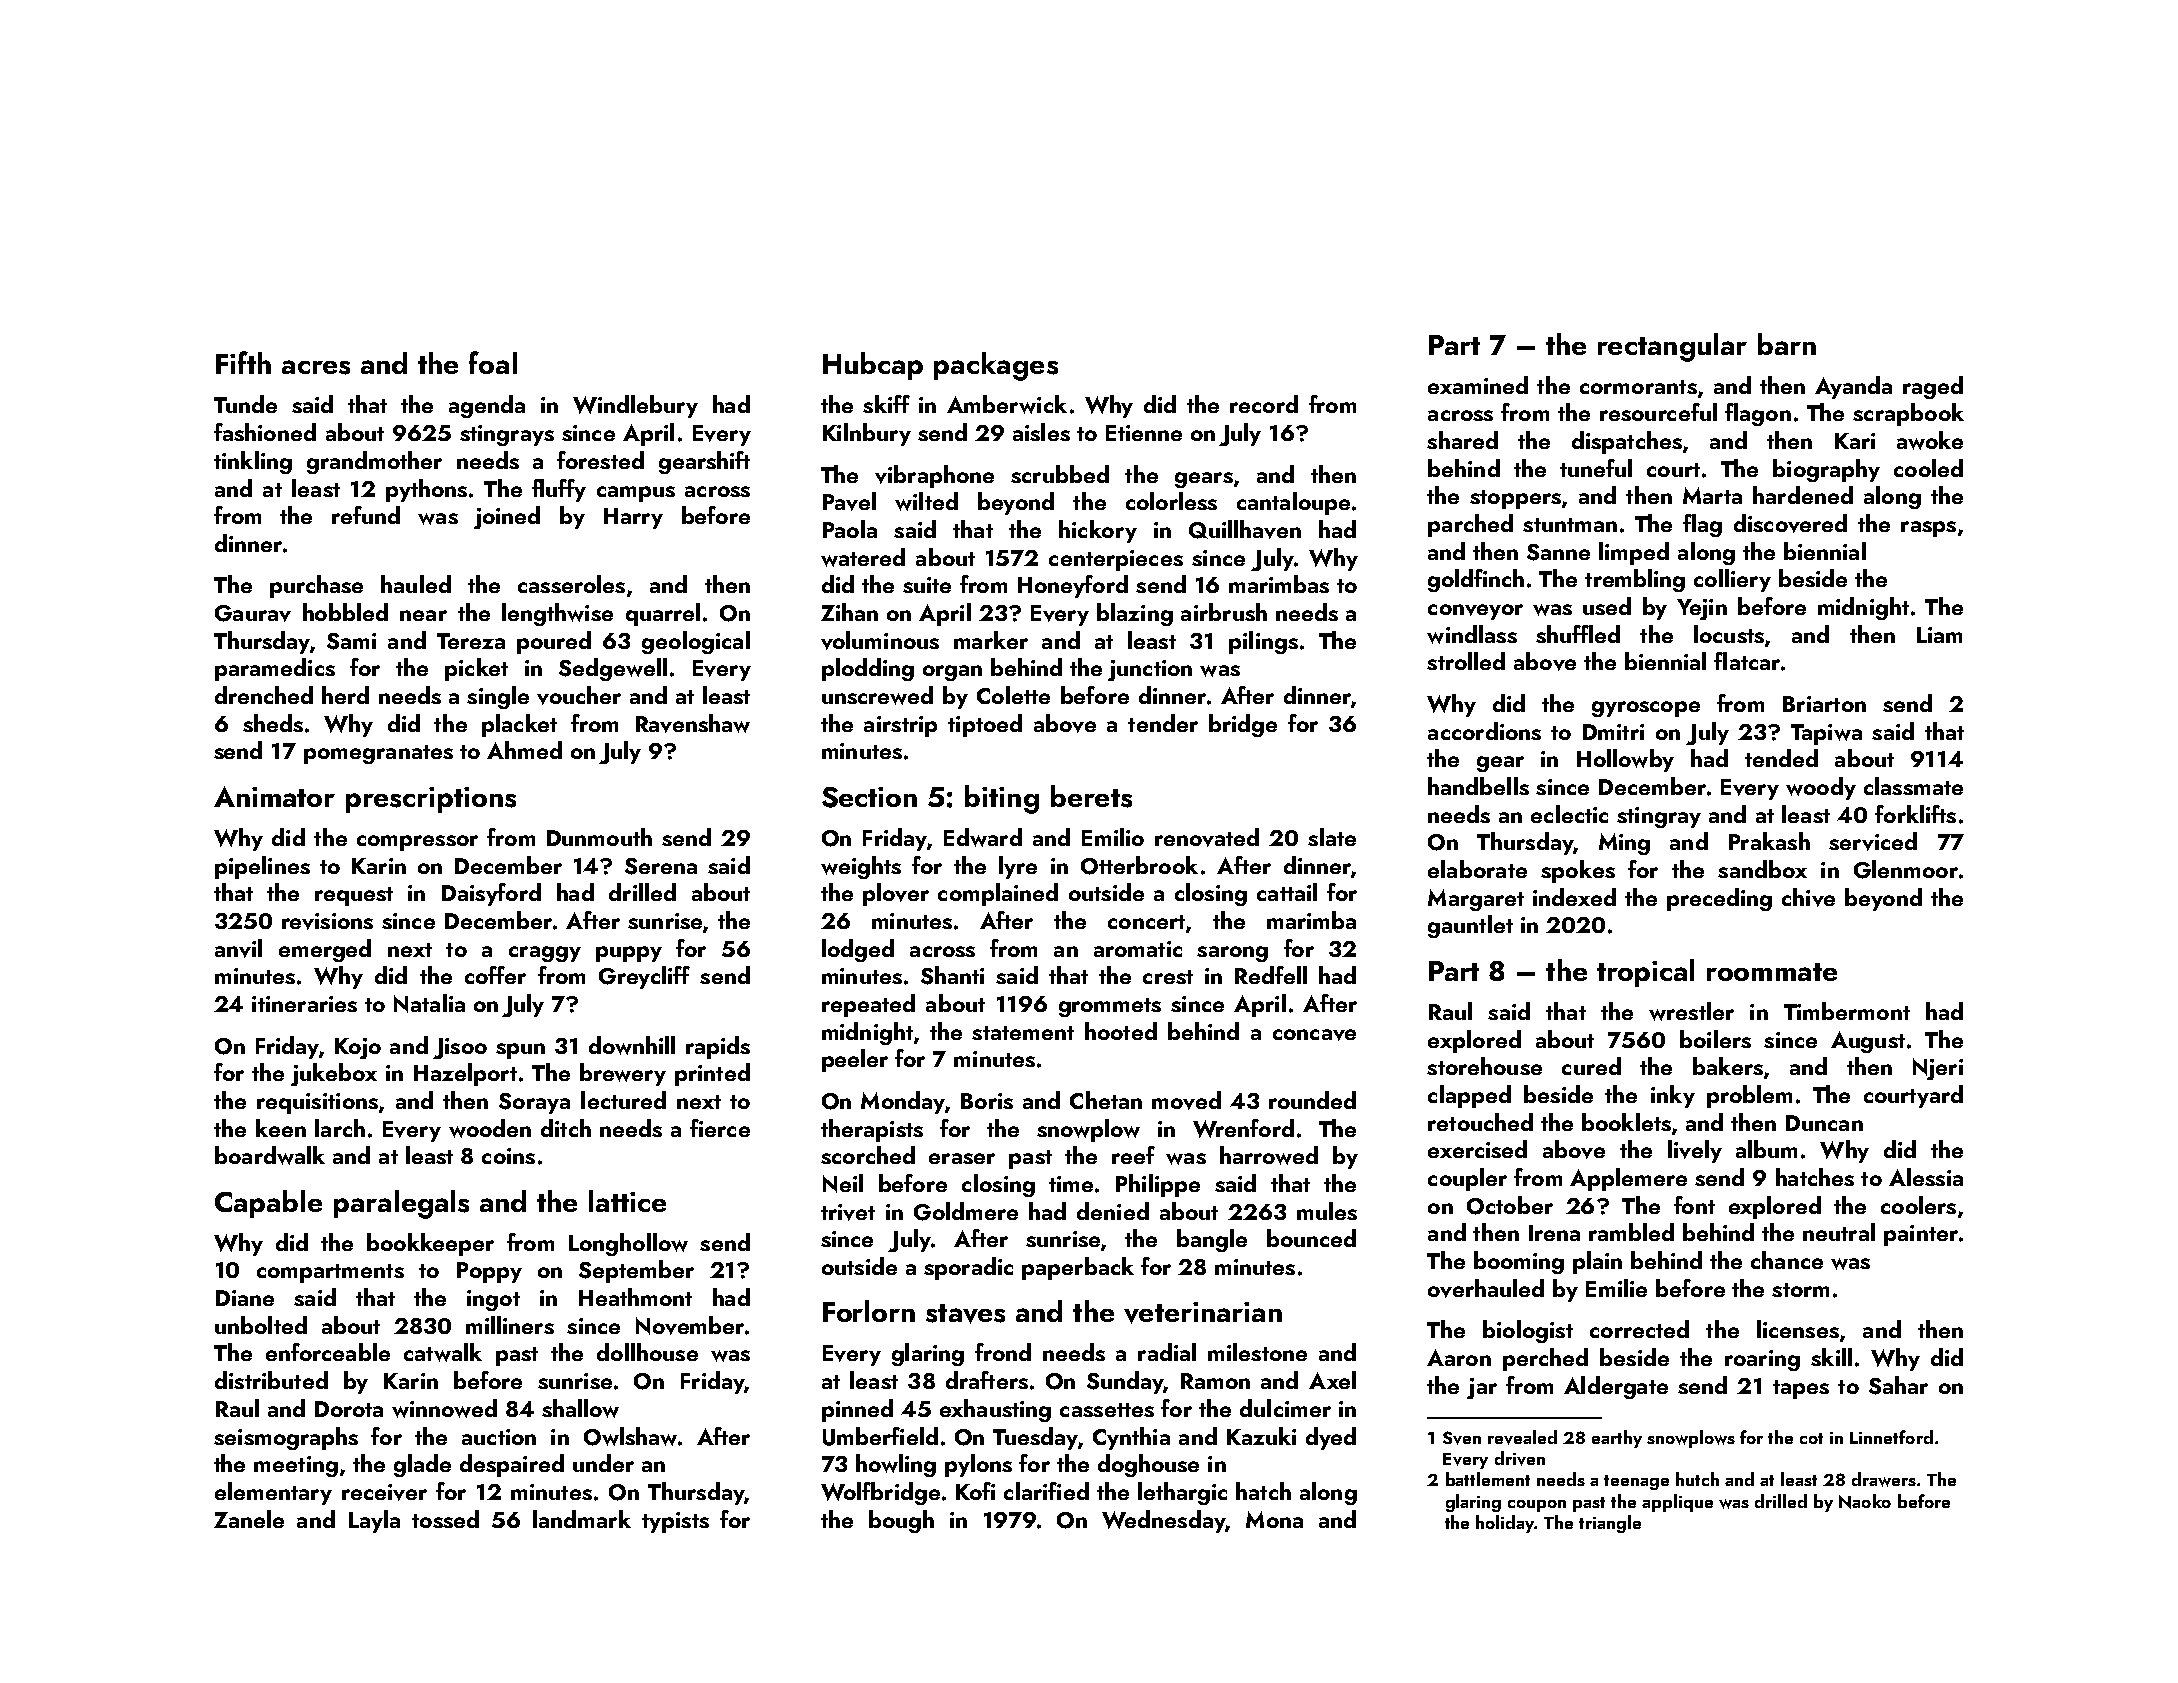  What do you see at coordinates (281, 1128) in the screenshot?
I see `keen` at bounding box center [281, 1128].
